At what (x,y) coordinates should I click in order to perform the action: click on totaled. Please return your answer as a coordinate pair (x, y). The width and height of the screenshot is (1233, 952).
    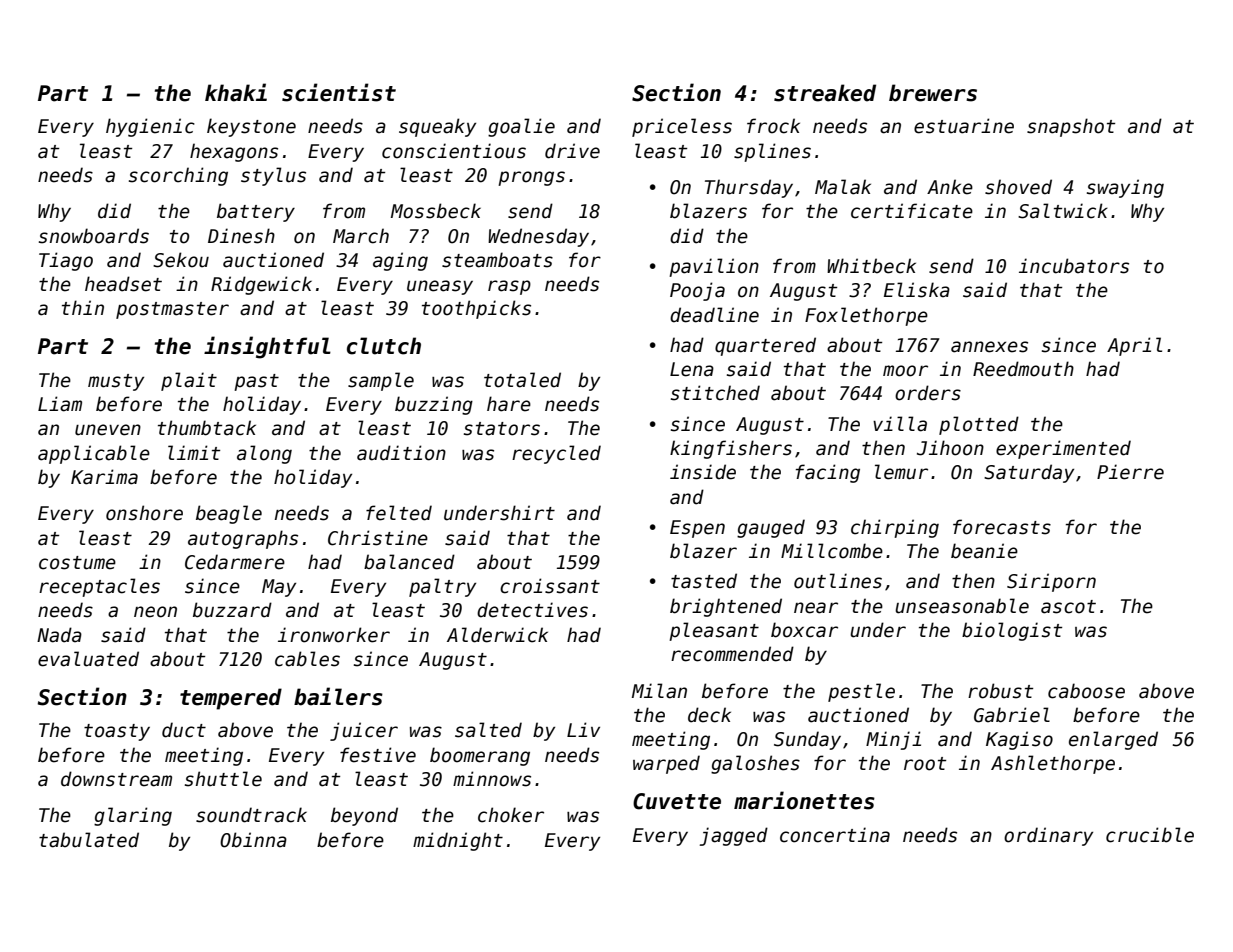
    Looking at the image, I should click on (522, 380).
